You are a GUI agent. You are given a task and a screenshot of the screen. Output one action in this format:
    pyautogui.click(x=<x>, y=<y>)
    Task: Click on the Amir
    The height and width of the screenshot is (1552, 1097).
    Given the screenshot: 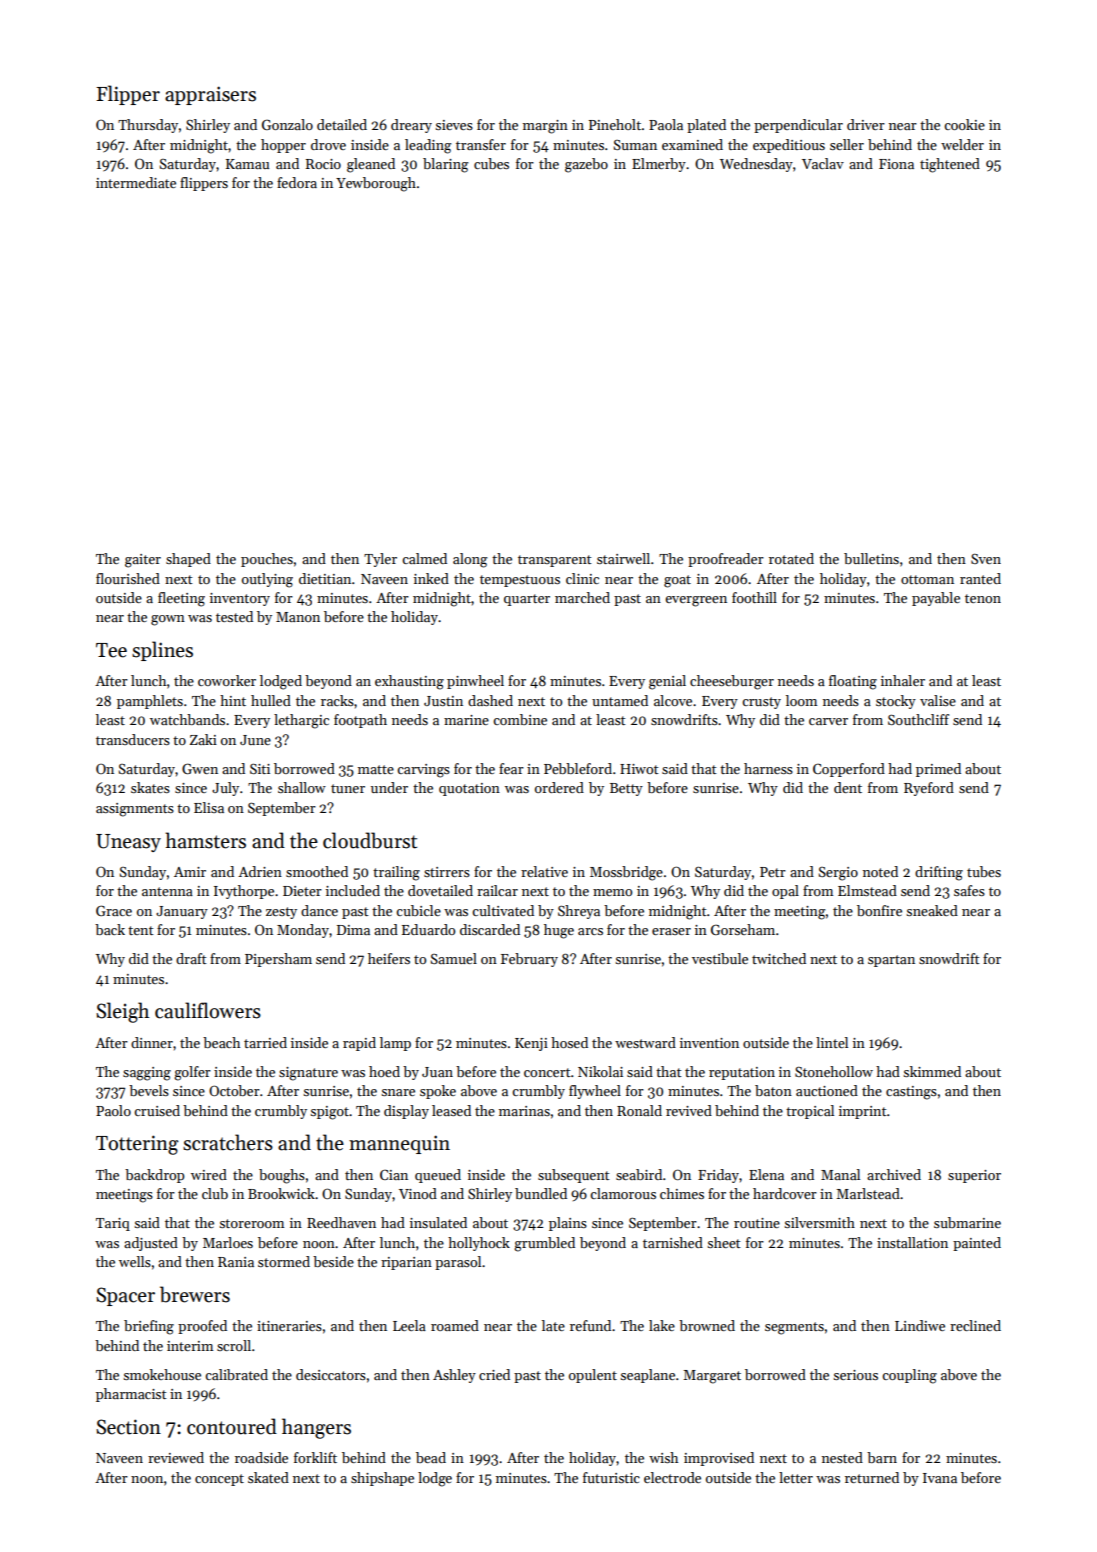 What is the action you would take?
    pyautogui.click(x=190, y=872)
